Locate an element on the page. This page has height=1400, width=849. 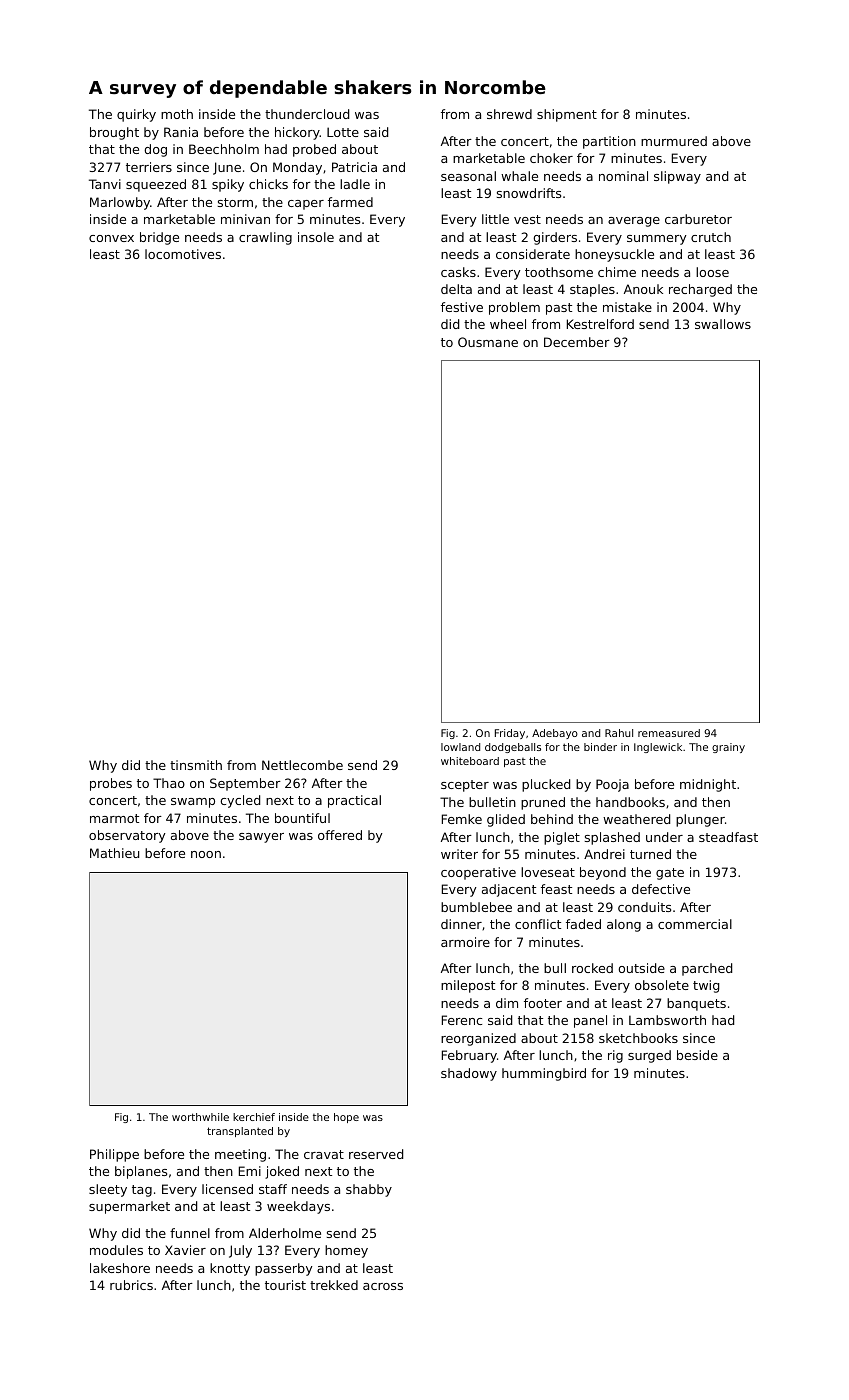
swallows is located at coordinates (723, 324).
